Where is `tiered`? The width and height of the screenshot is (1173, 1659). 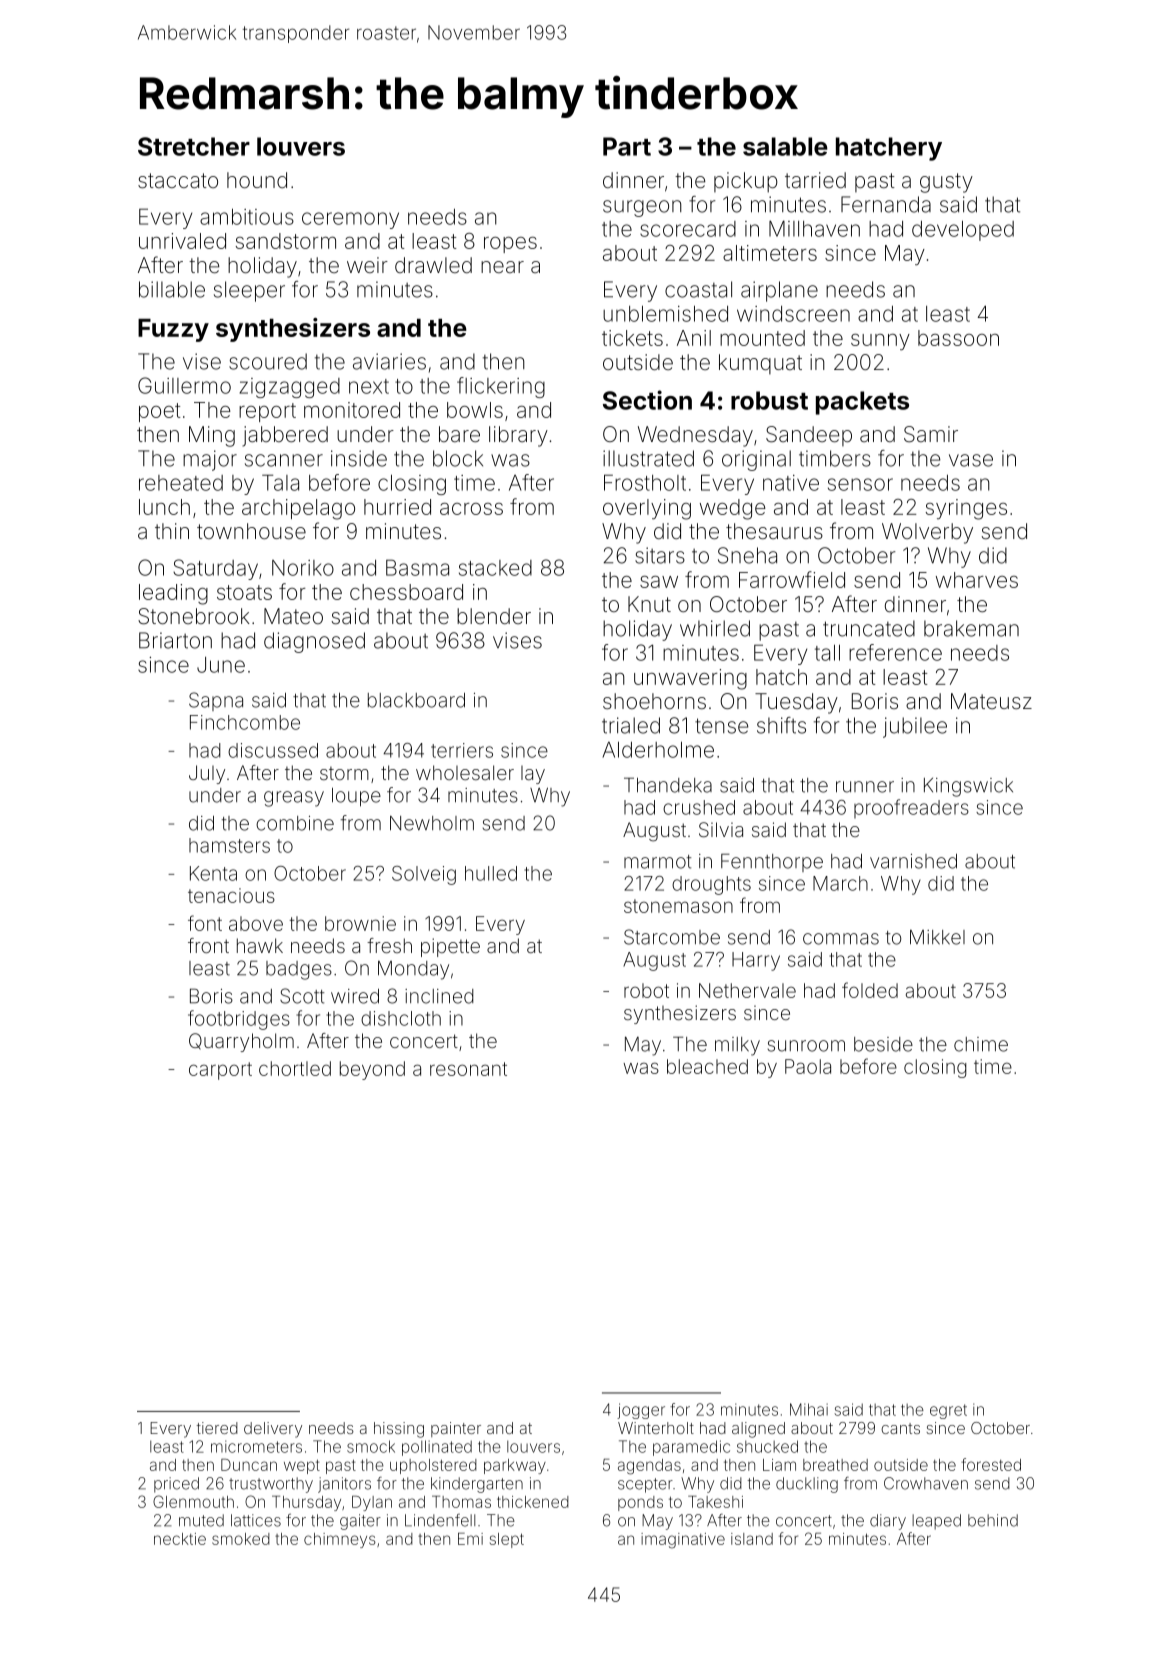
tiered is located at coordinates (217, 1428).
